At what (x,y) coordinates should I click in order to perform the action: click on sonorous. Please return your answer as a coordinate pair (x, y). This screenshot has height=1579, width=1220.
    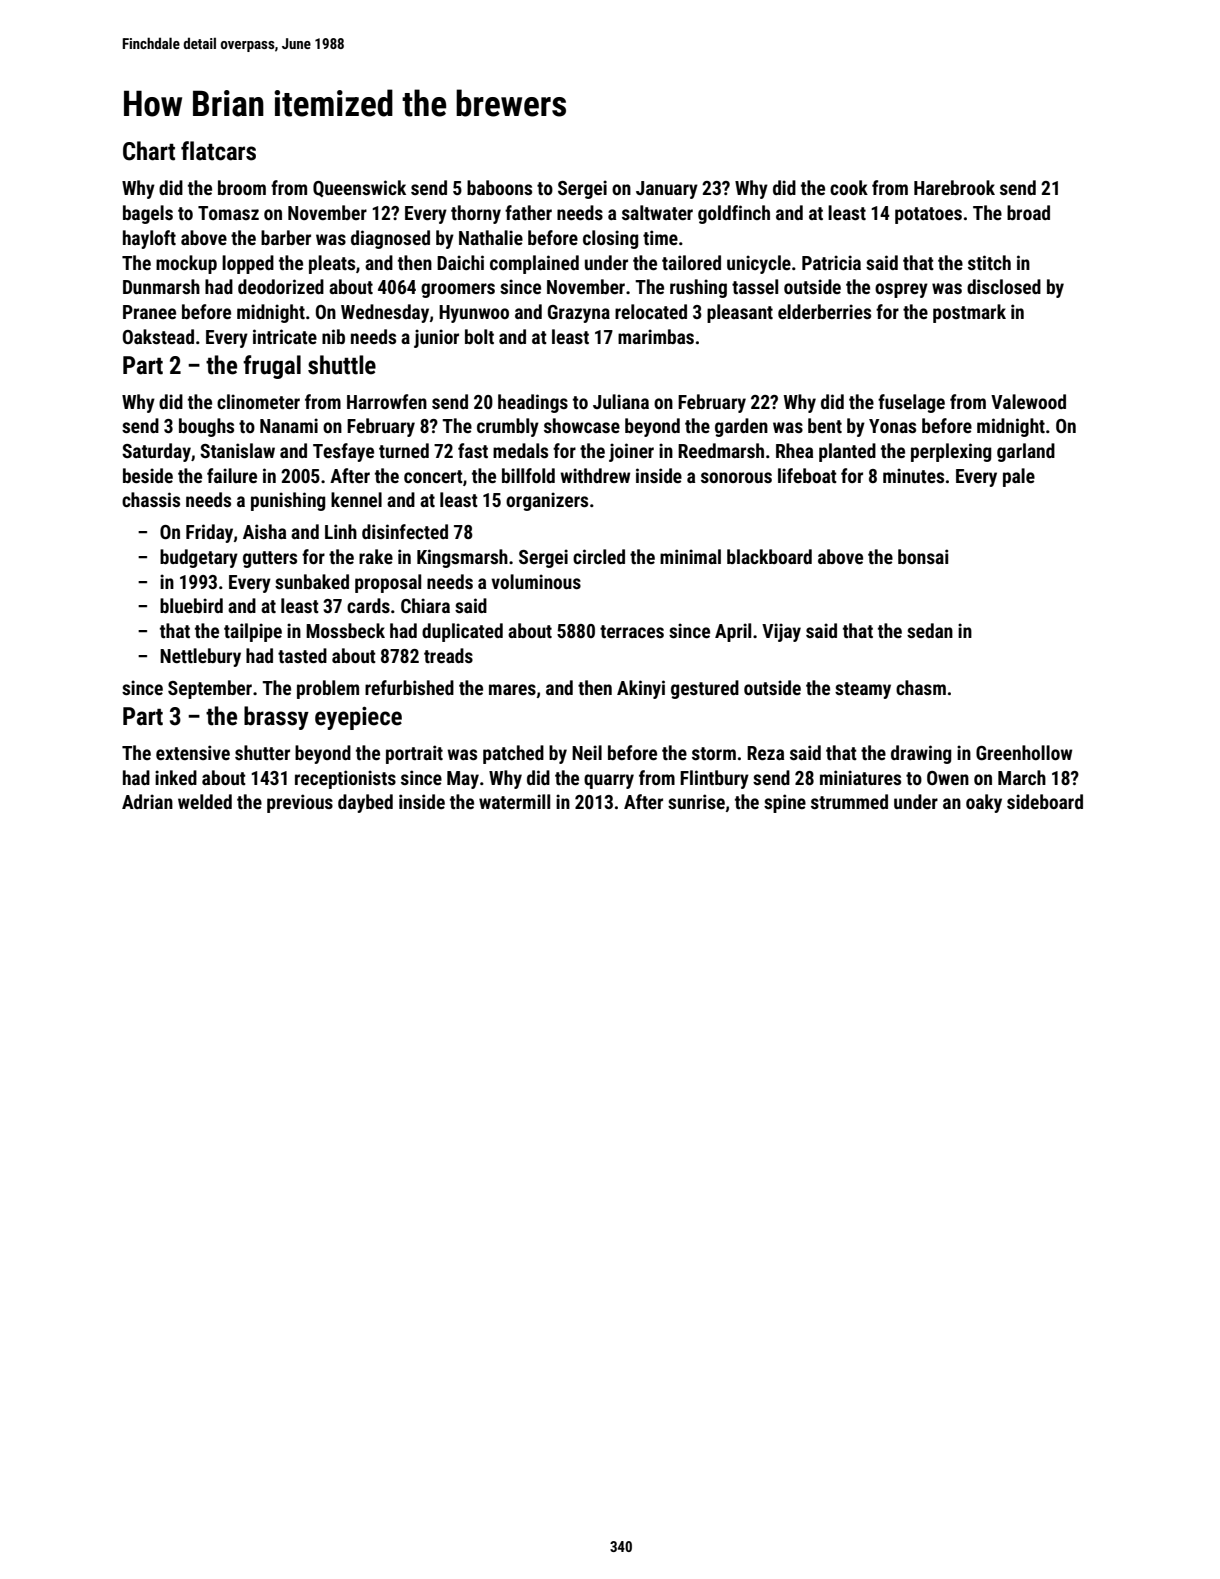
    Looking at the image, I should click on (736, 477).
